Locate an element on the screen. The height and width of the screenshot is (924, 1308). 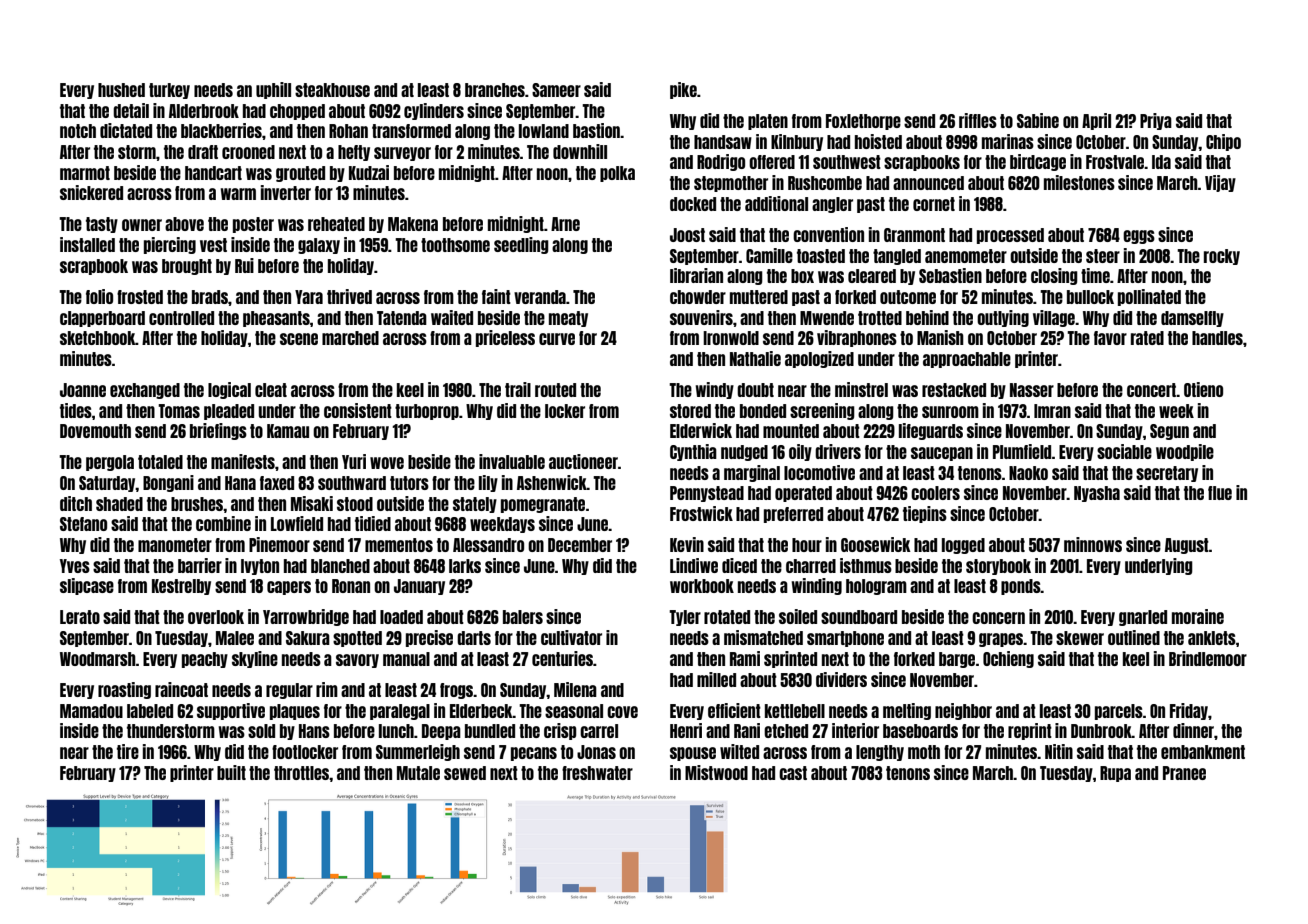
Chipo is located at coordinates (1223, 142).
